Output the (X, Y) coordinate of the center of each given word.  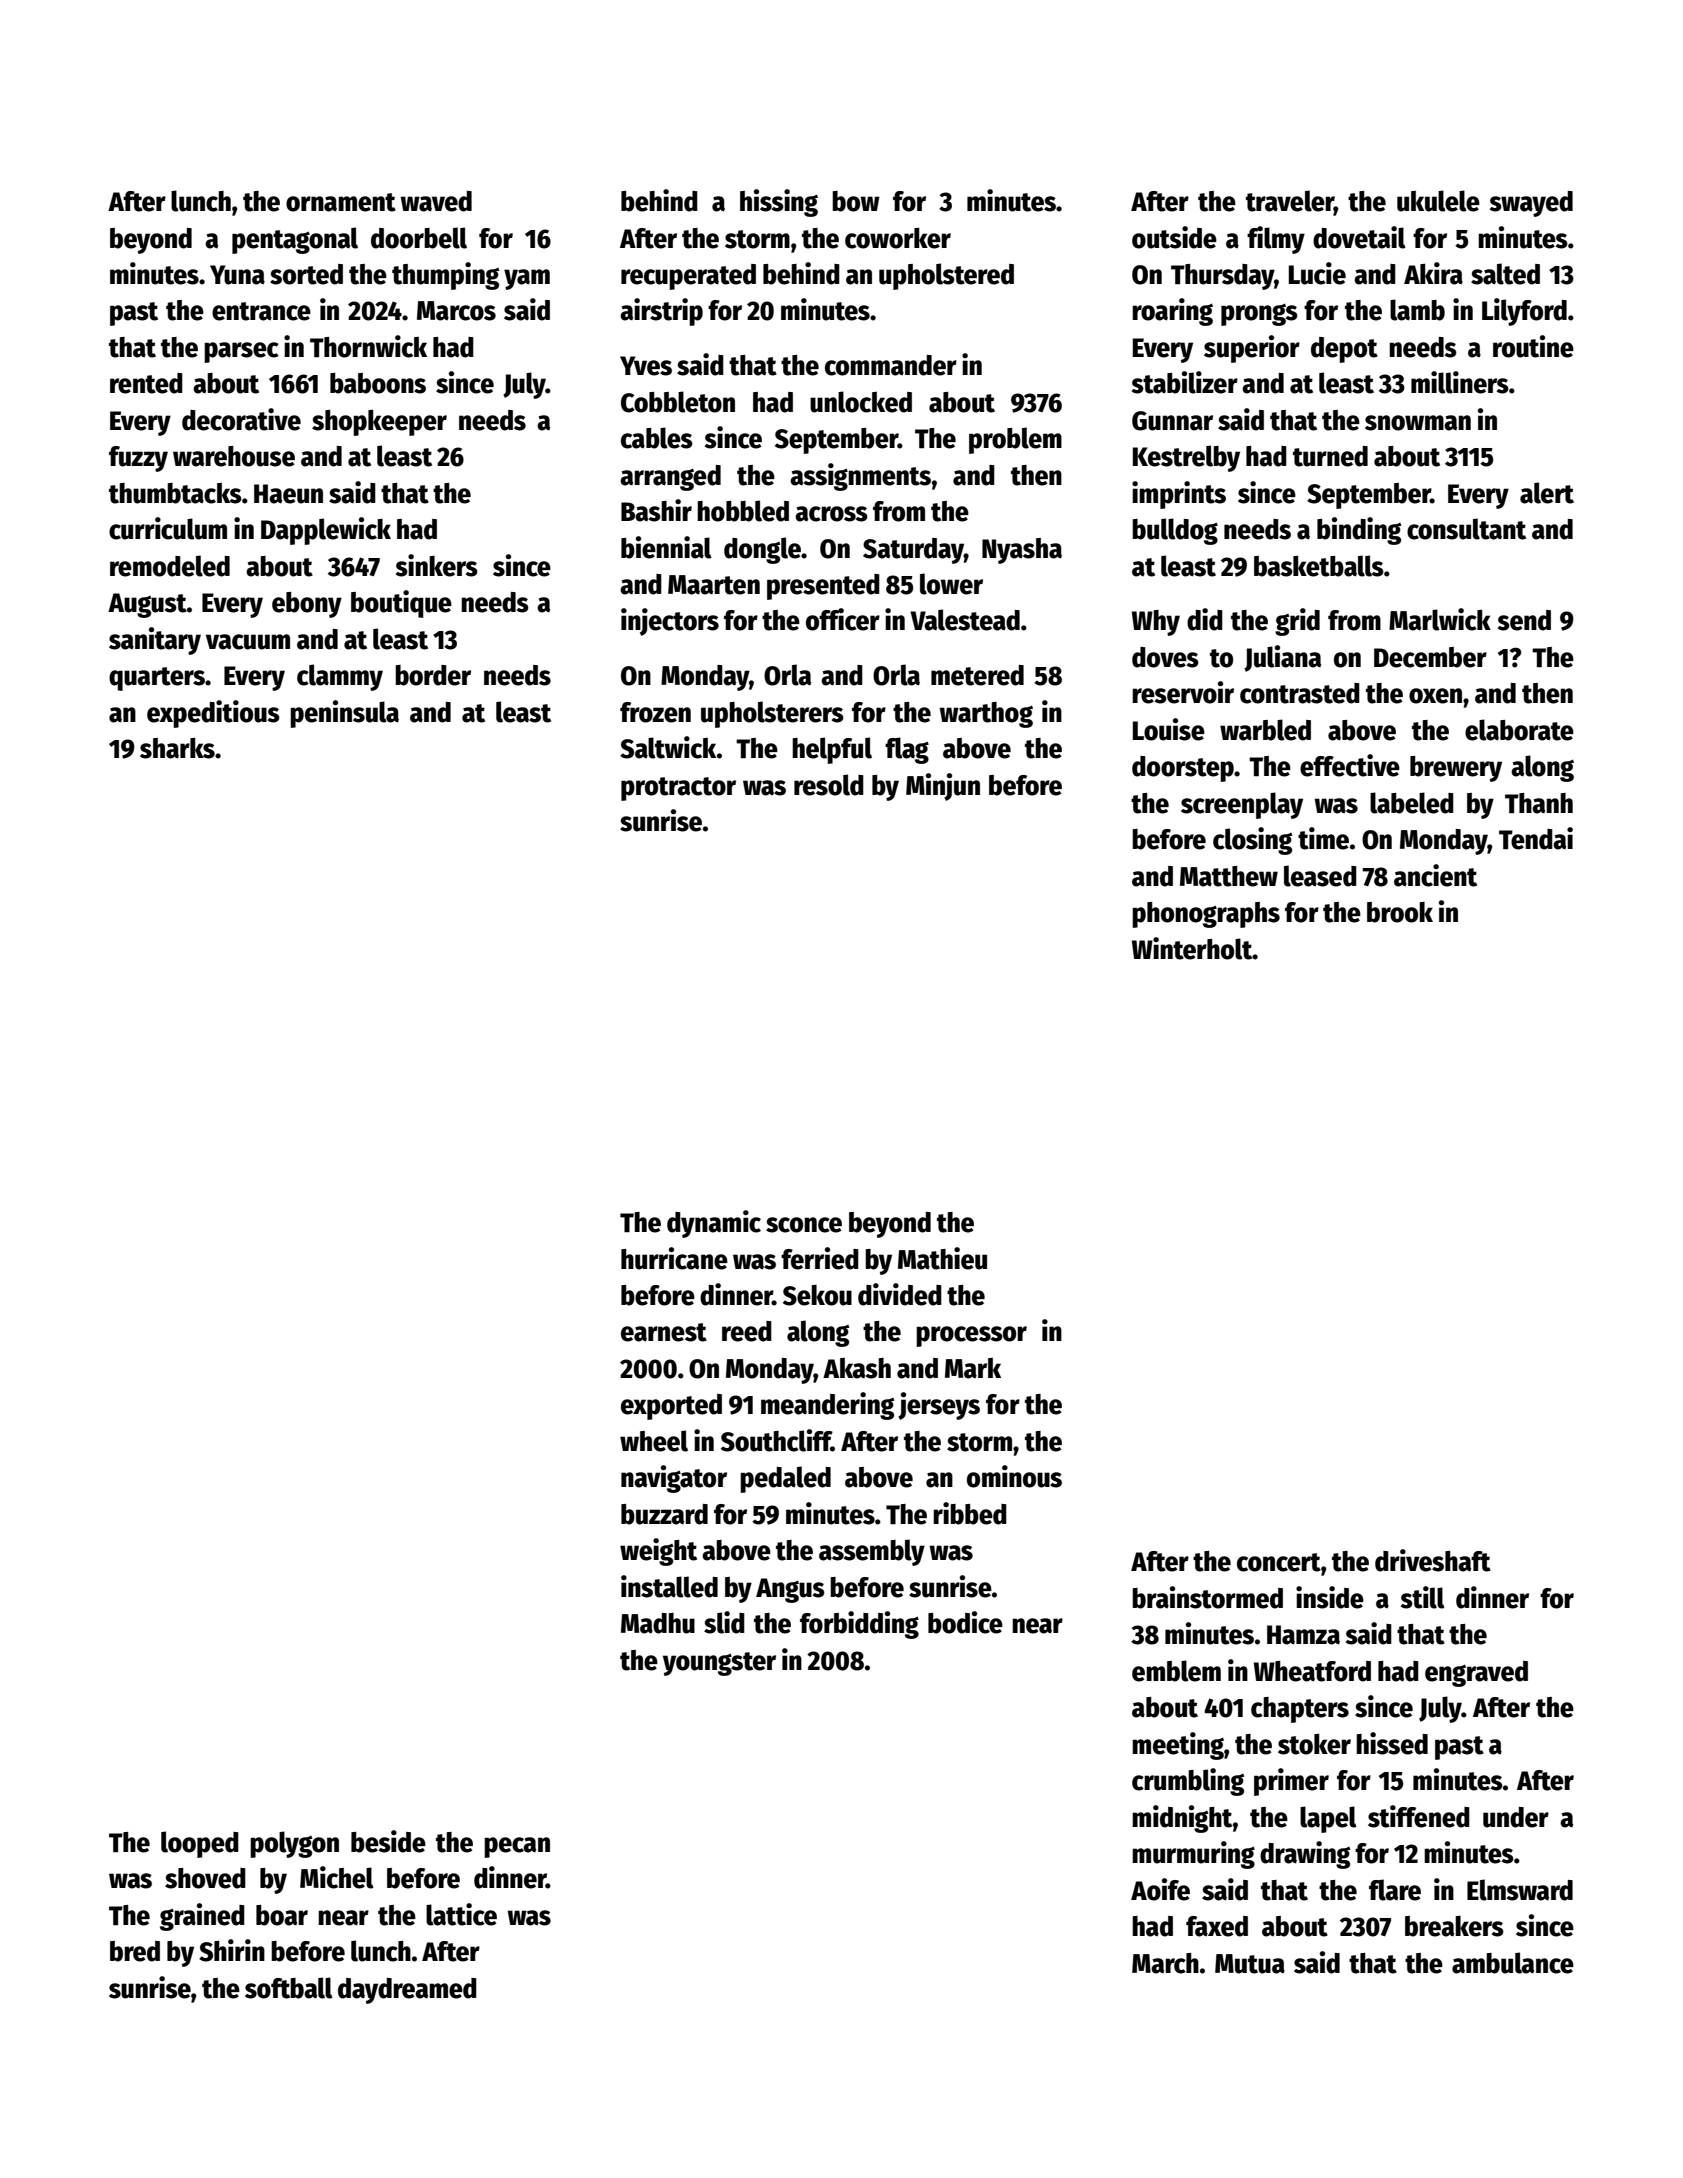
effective (1350, 765)
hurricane (674, 1258)
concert (1279, 1562)
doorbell (419, 238)
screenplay (1242, 805)
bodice (965, 1622)
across (831, 514)
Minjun (943, 787)
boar (282, 1915)
